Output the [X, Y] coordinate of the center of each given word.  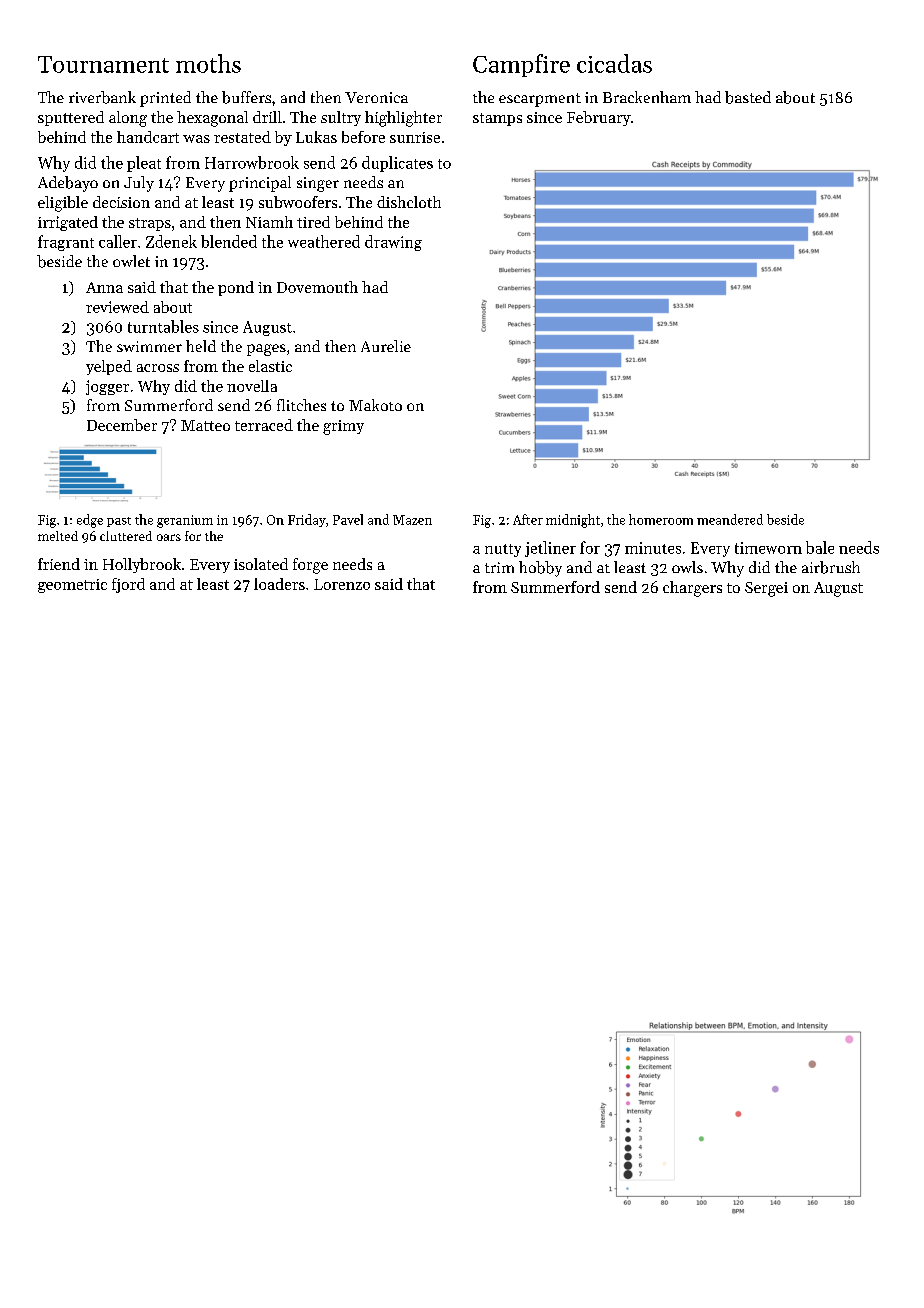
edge [90, 521]
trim [499, 567]
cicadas [614, 63]
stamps [497, 119]
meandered [730, 519]
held [201, 346]
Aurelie [386, 346]
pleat [144, 164]
